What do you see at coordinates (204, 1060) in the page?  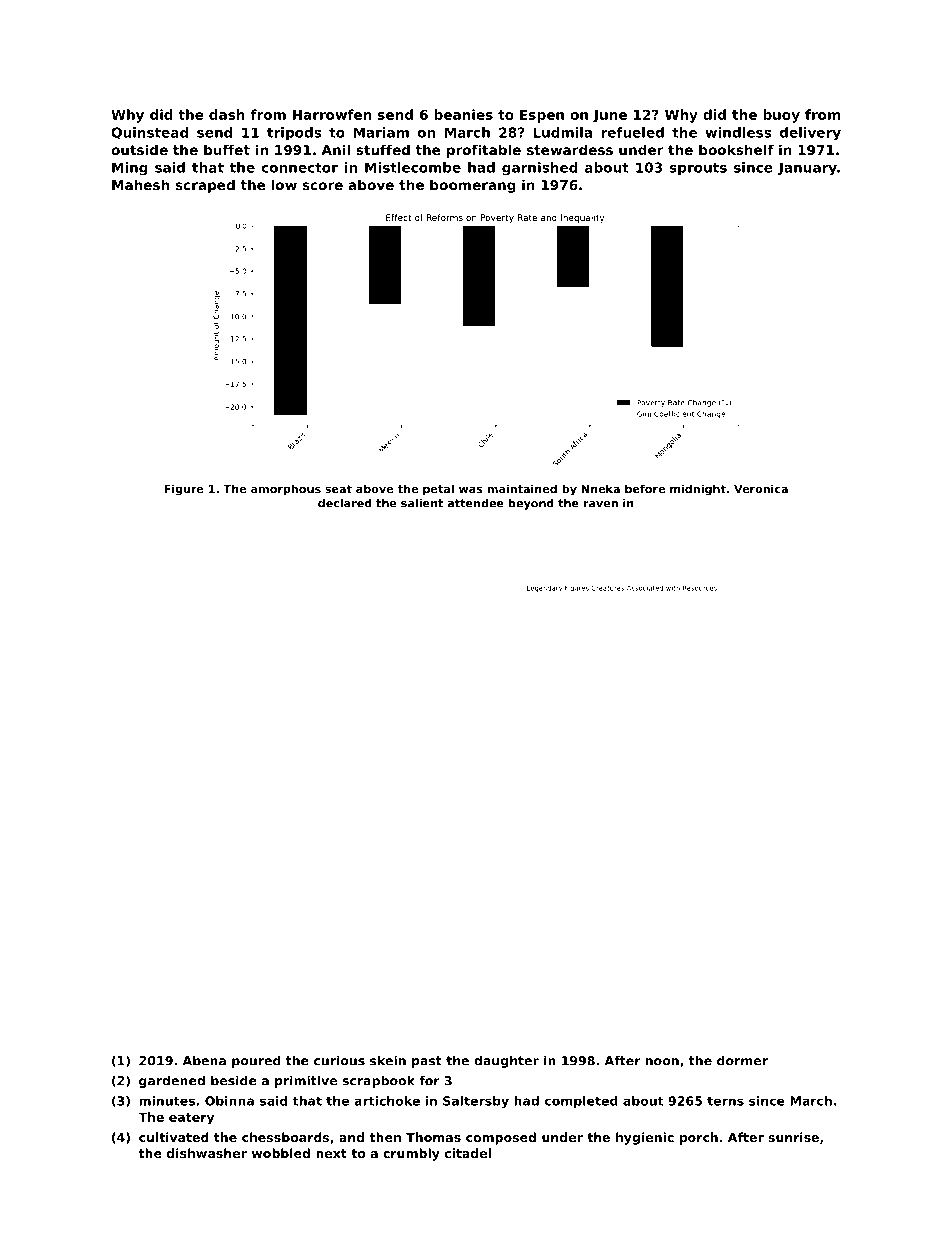 I see `Abena` at bounding box center [204, 1060].
